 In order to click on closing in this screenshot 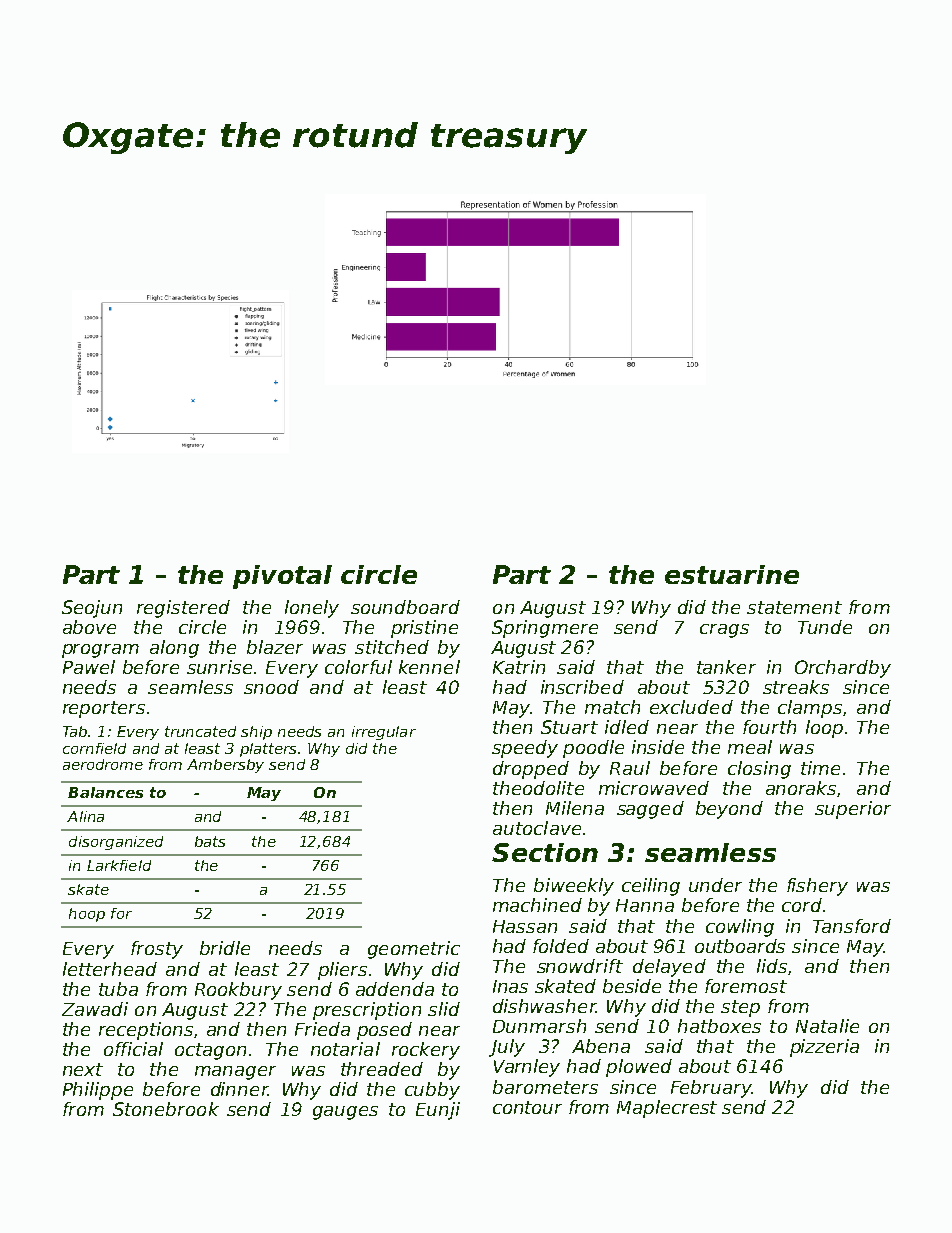, I will do `click(759, 770)`.
